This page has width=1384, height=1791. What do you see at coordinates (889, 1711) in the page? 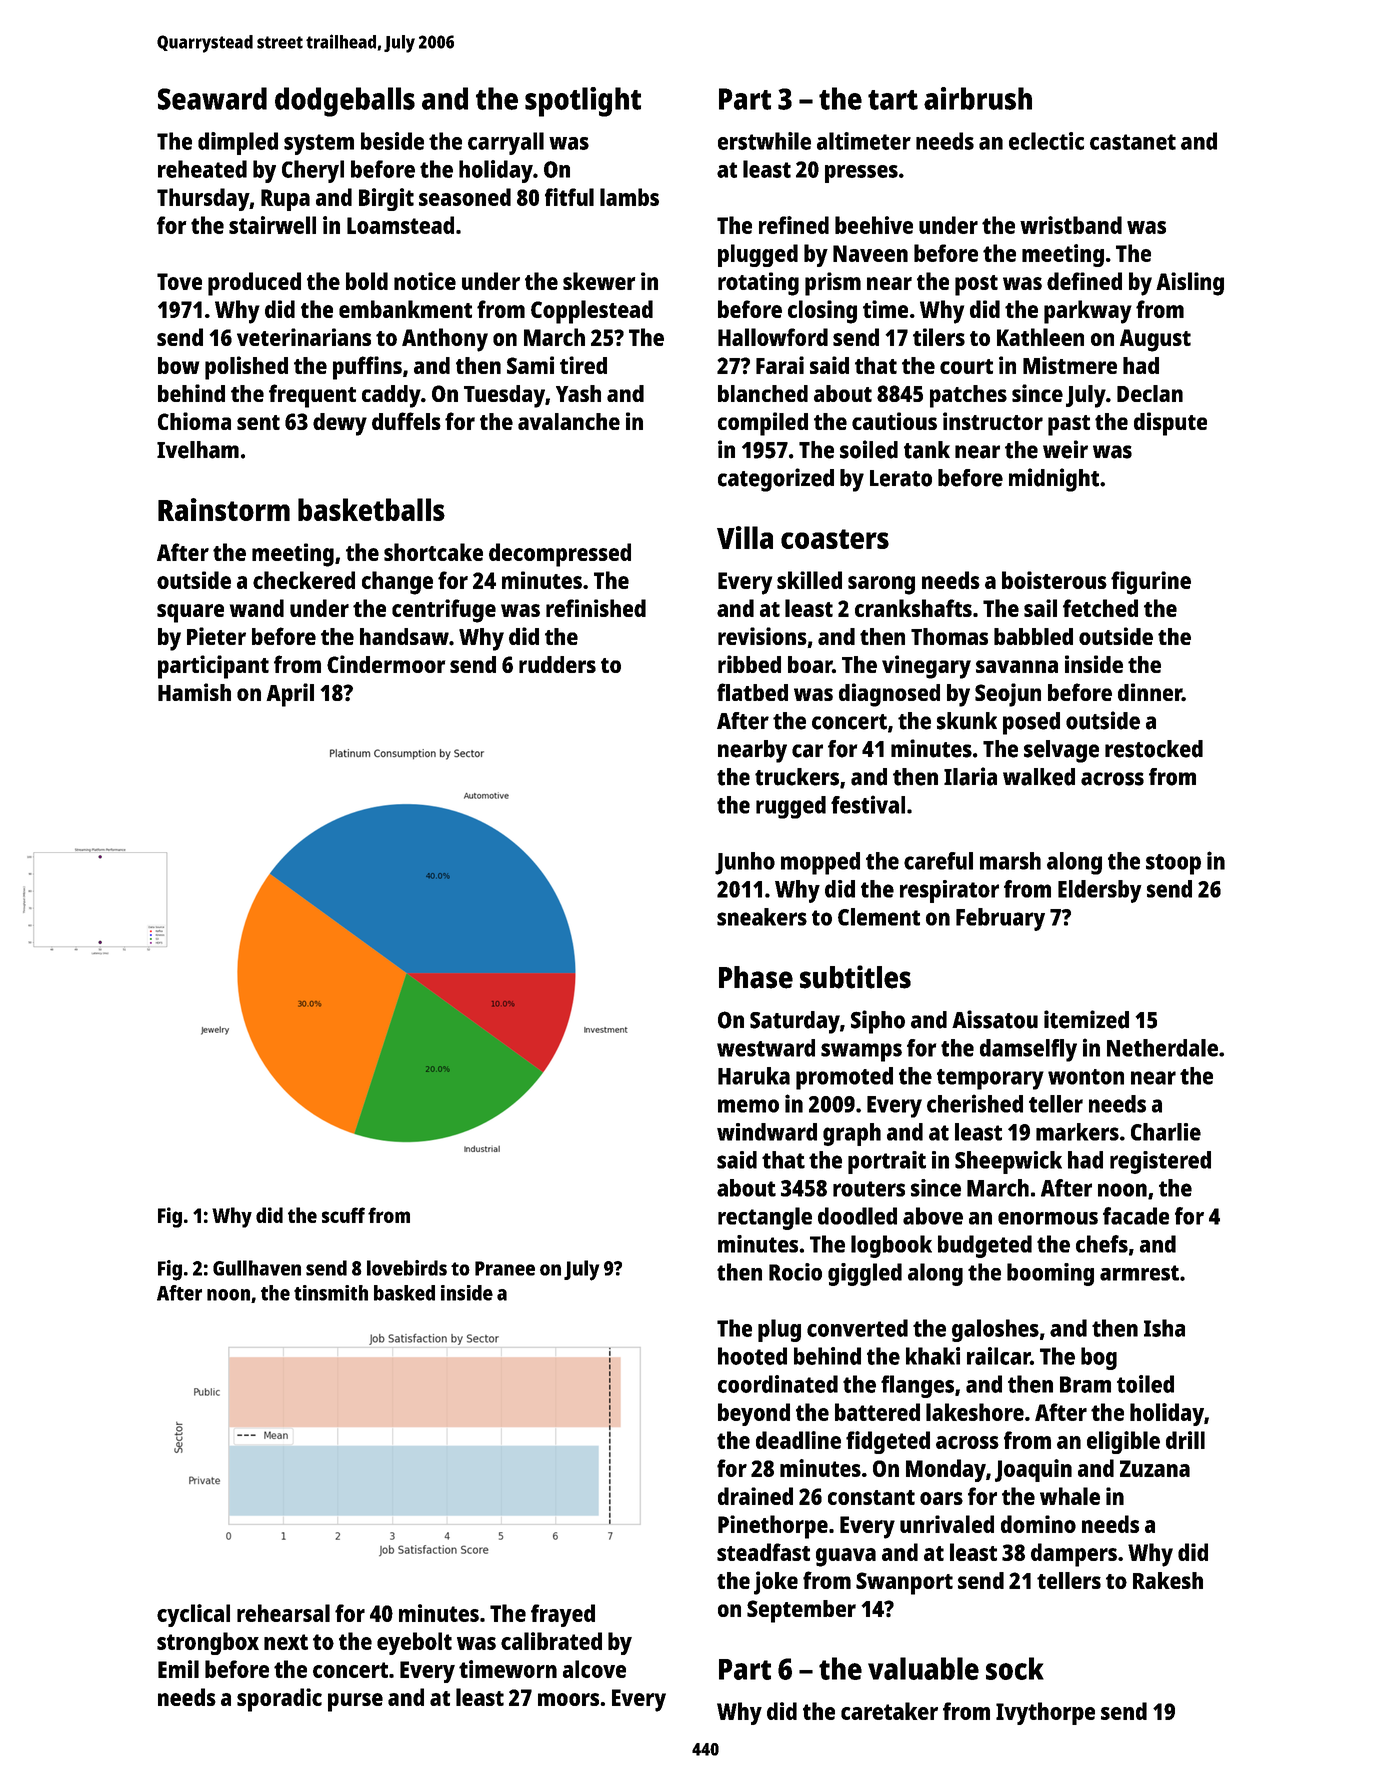
I see `caretaker` at bounding box center [889, 1711].
